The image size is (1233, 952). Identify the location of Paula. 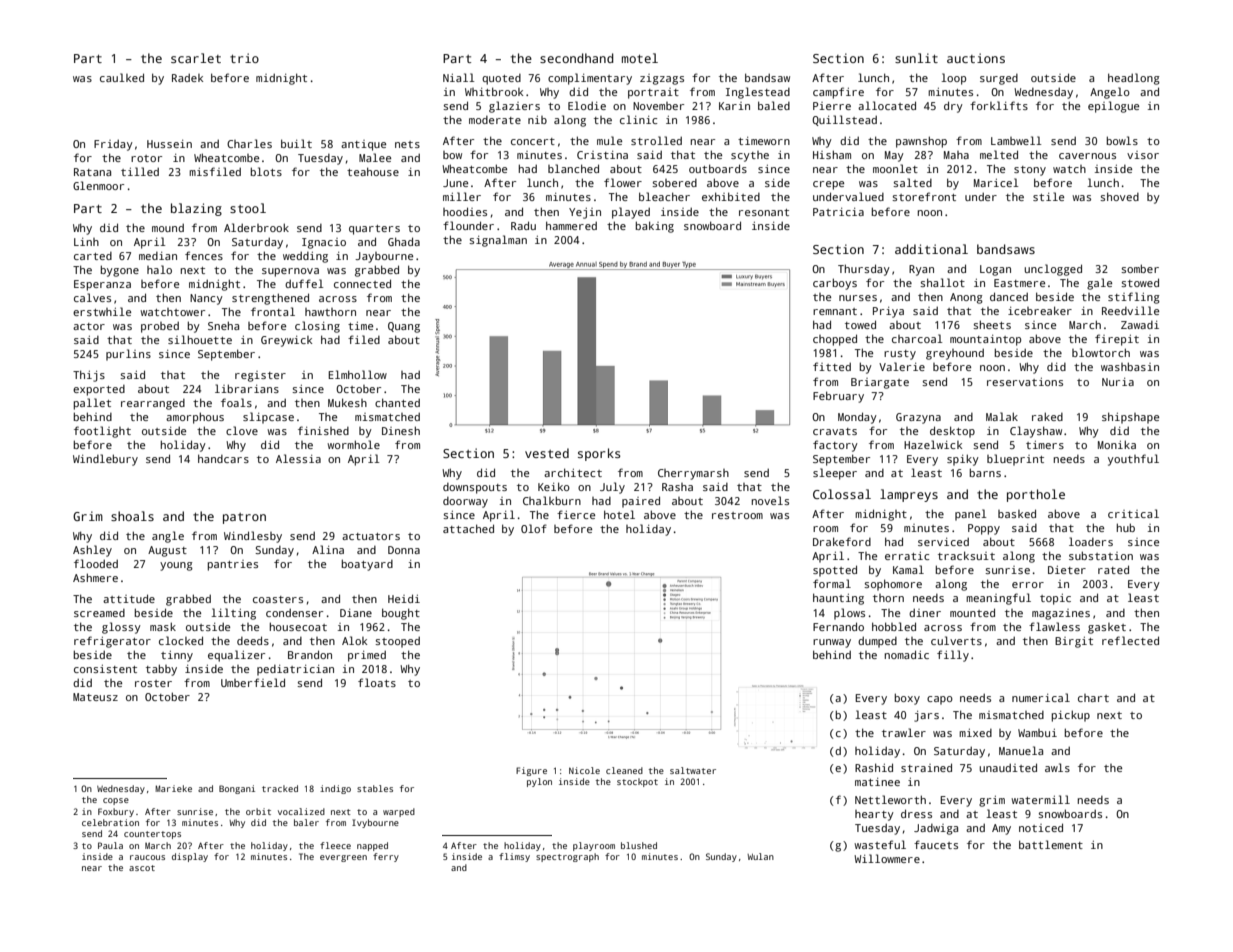
(110, 845).
